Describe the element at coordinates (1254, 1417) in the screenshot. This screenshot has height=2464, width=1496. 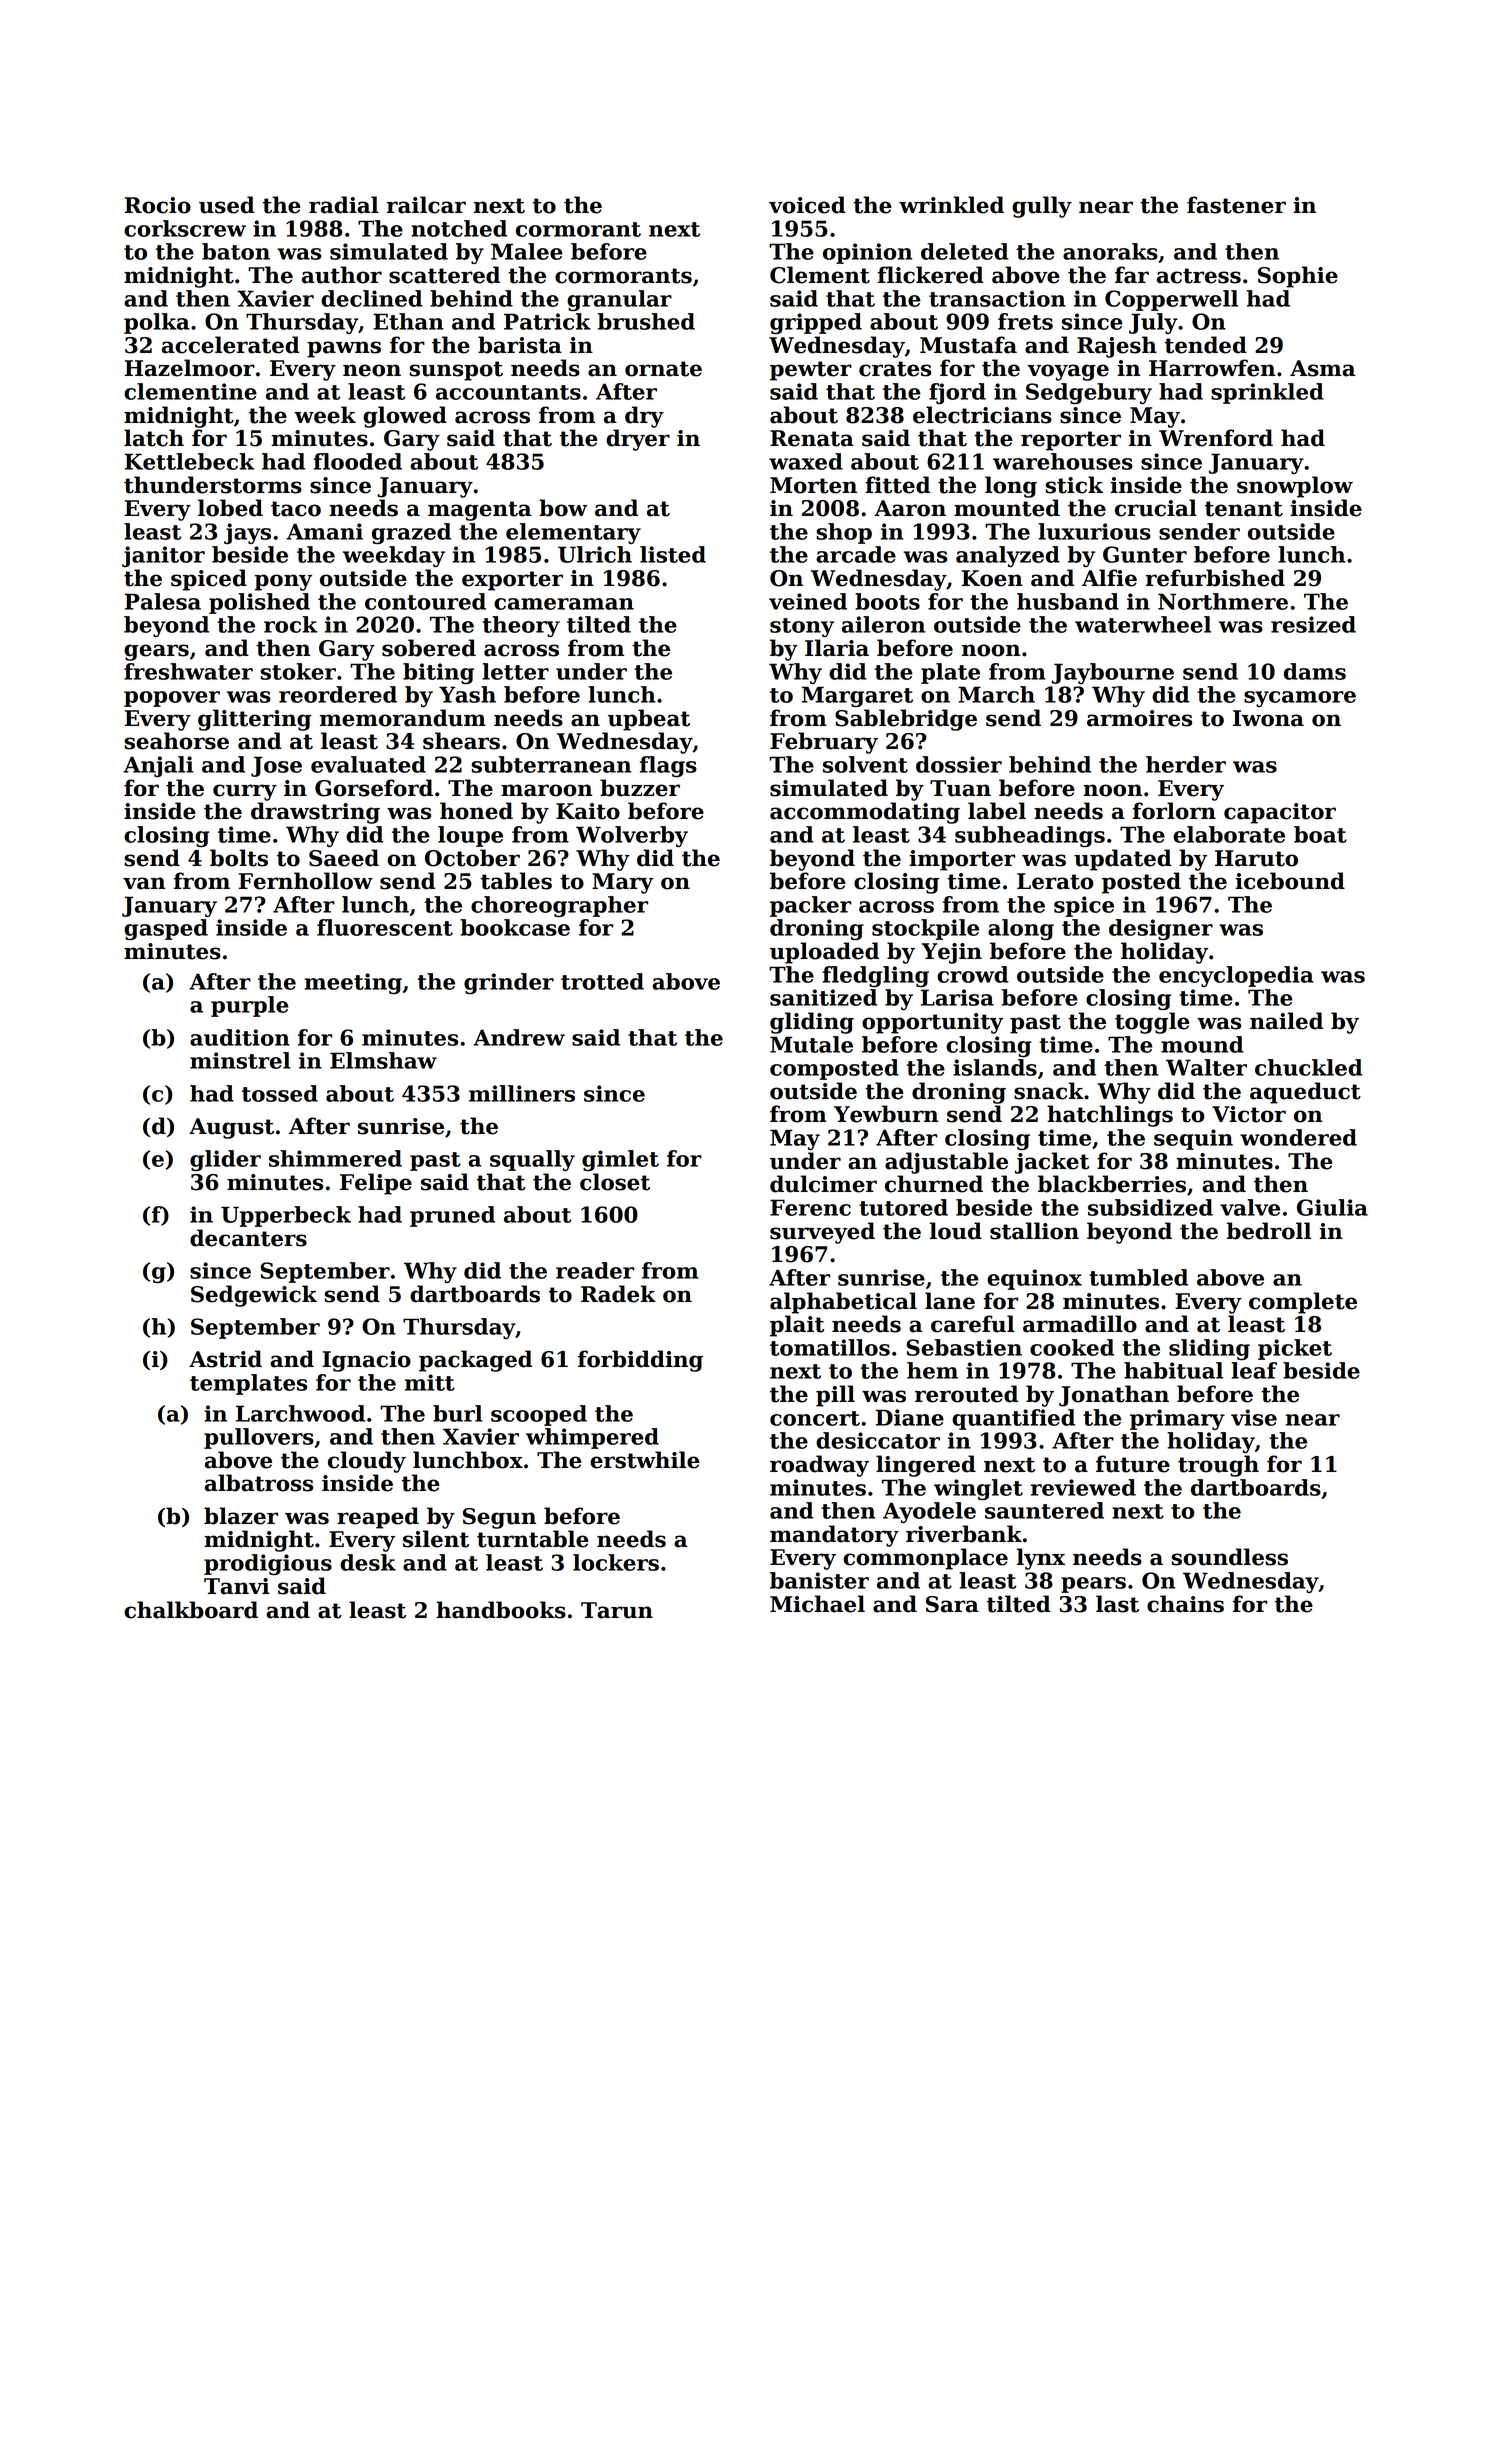
I see `vise` at that location.
